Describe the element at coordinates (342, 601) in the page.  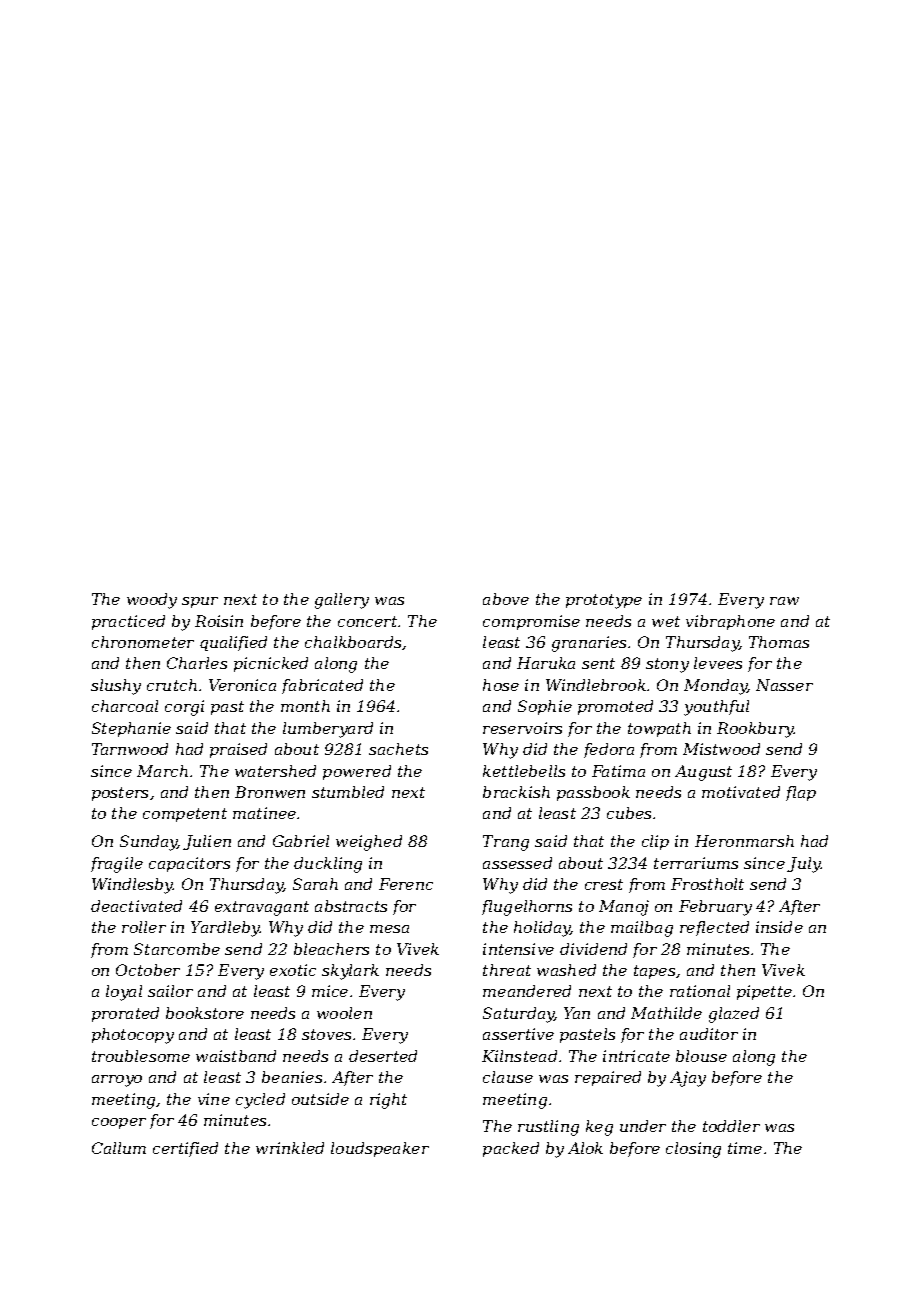
I see `gallery` at that location.
